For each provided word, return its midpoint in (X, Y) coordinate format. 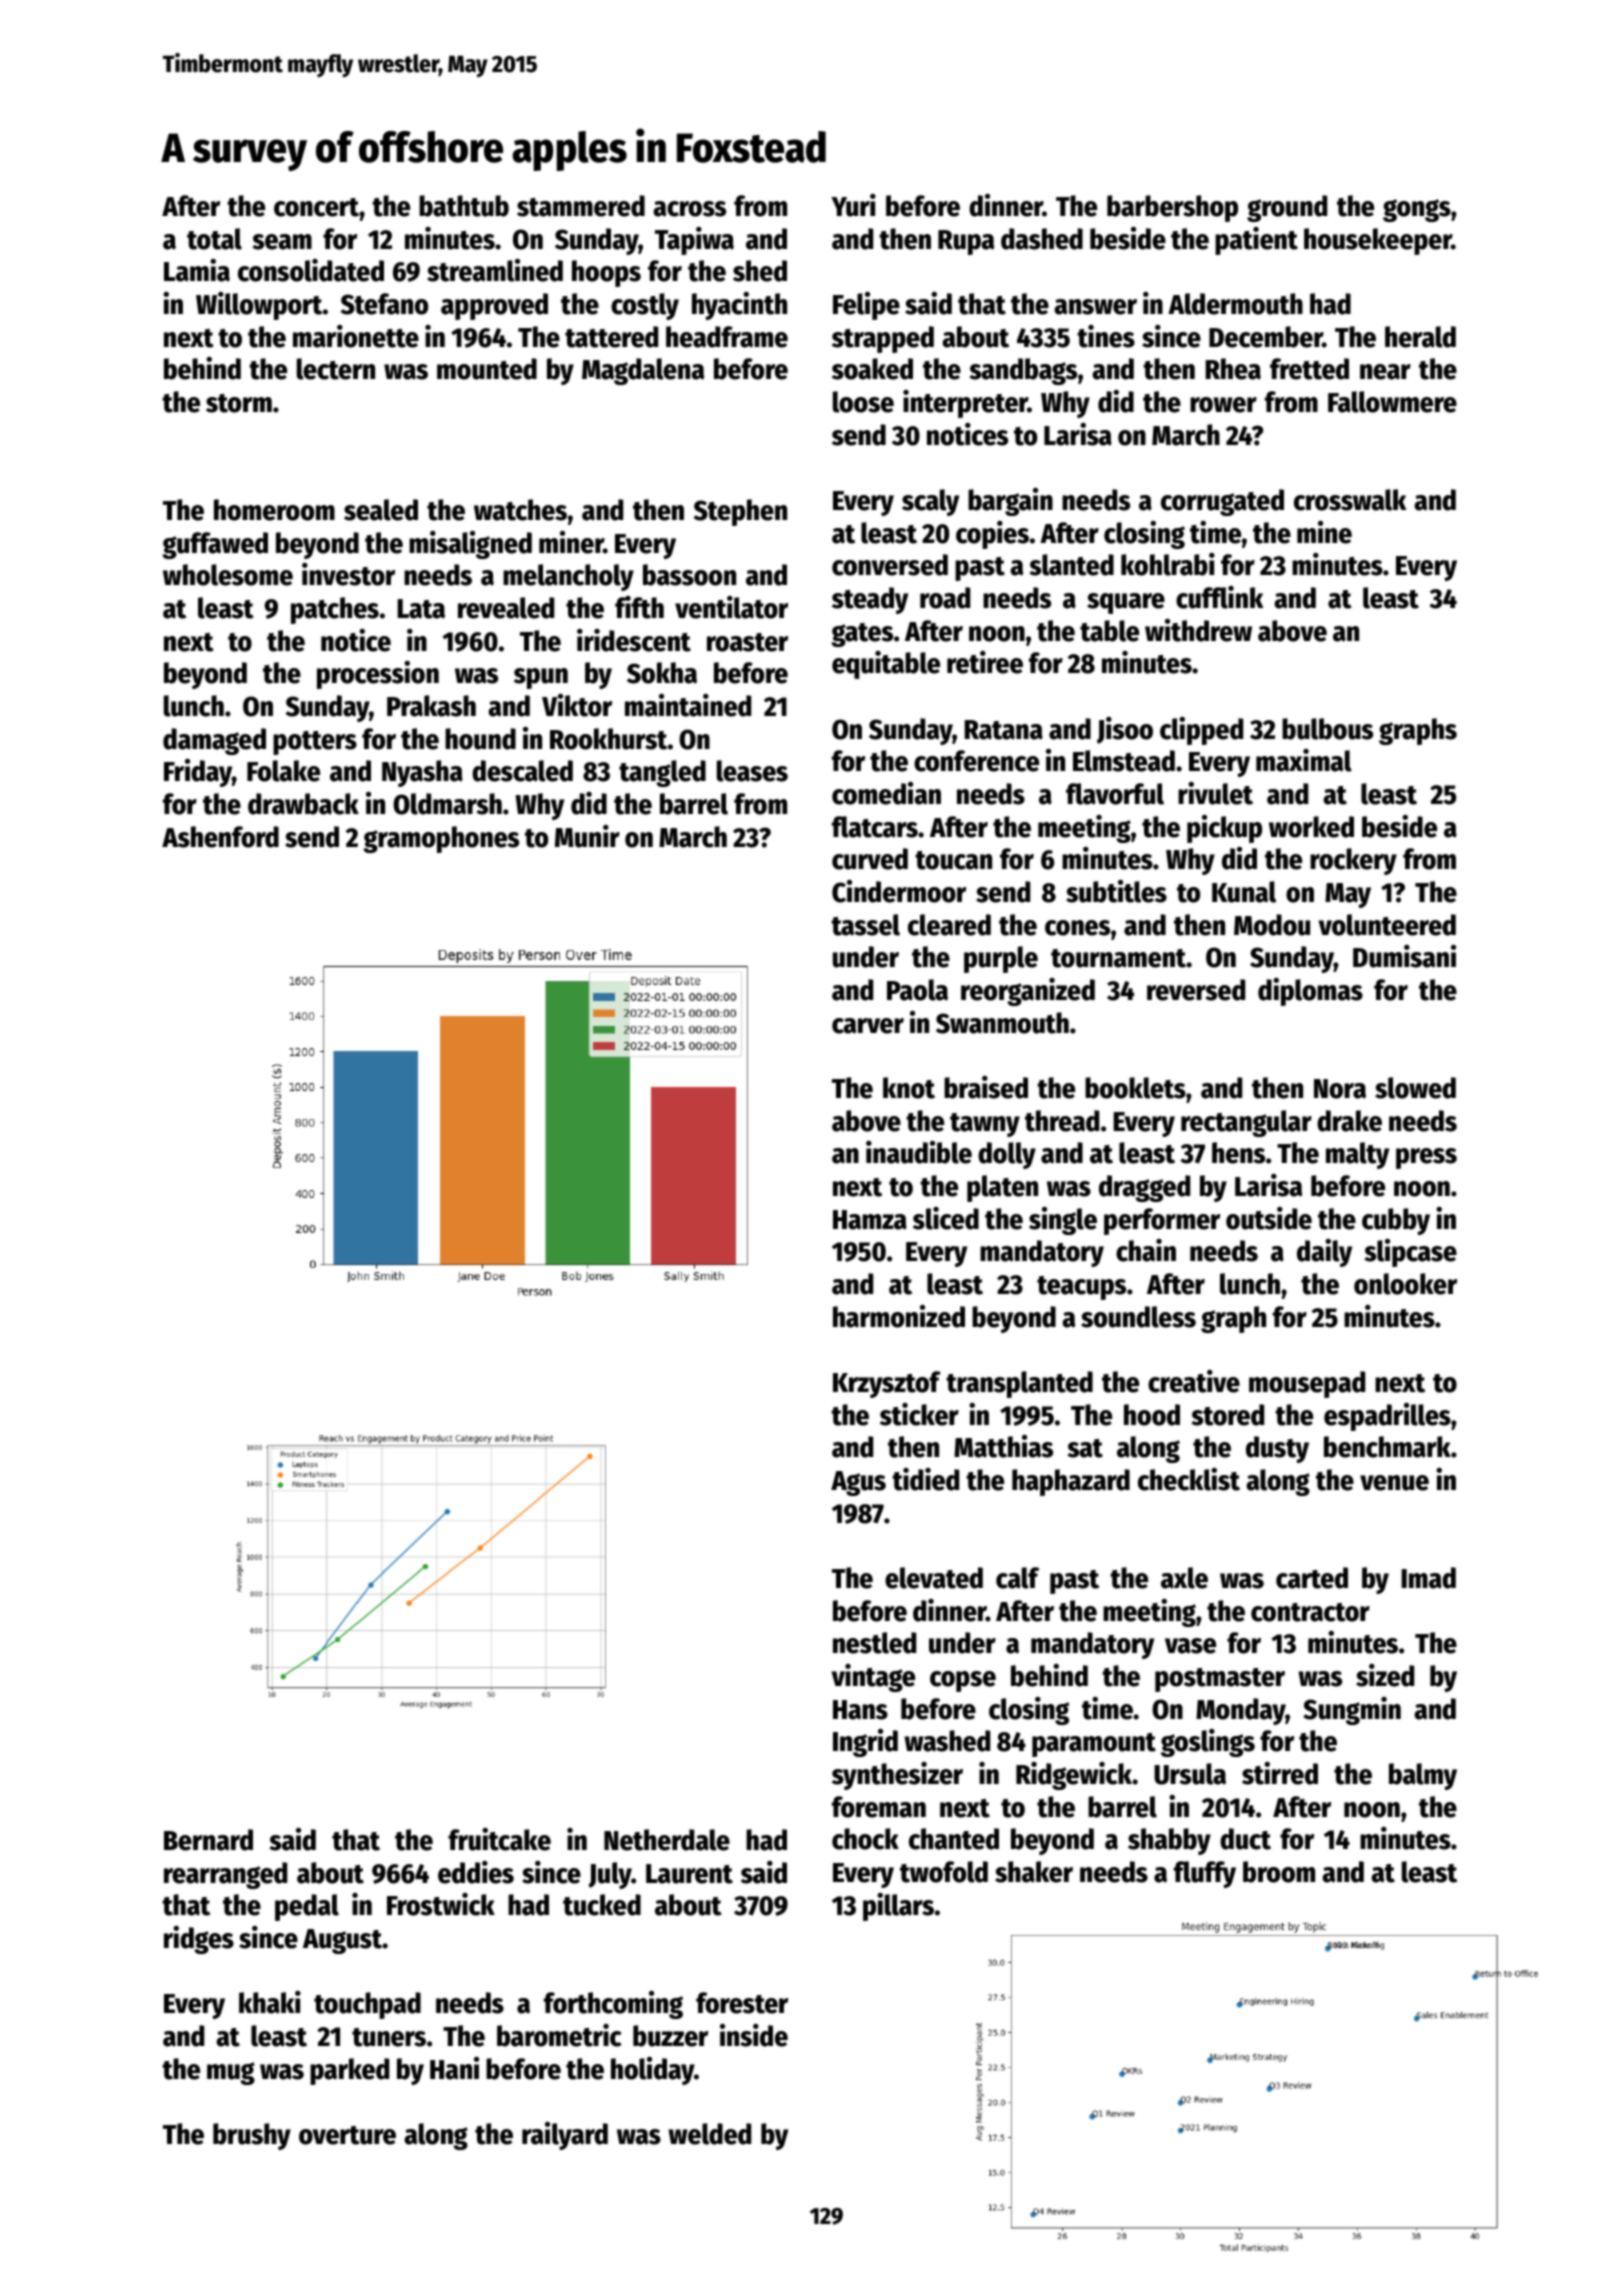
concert (316, 207)
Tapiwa (694, 241)
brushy (252, 2136)
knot (909, 1088)
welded (709, 2134)
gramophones (441, 839)
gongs (1417, 210)
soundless (1138, 1317)
